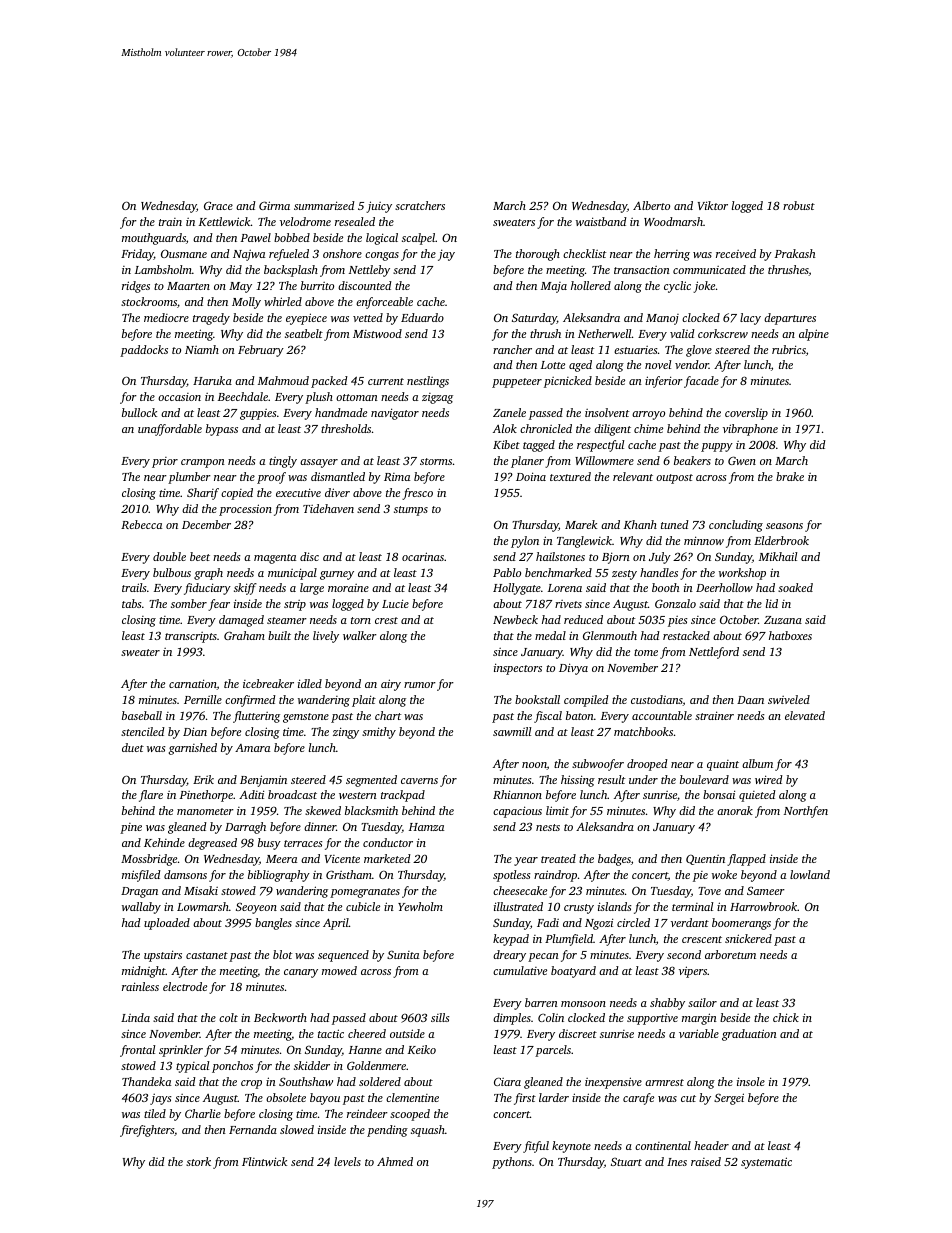 This image has height=1233, width=952. Describe the element at coordinates (790, 319) in the image. I see `departures` at that location.
